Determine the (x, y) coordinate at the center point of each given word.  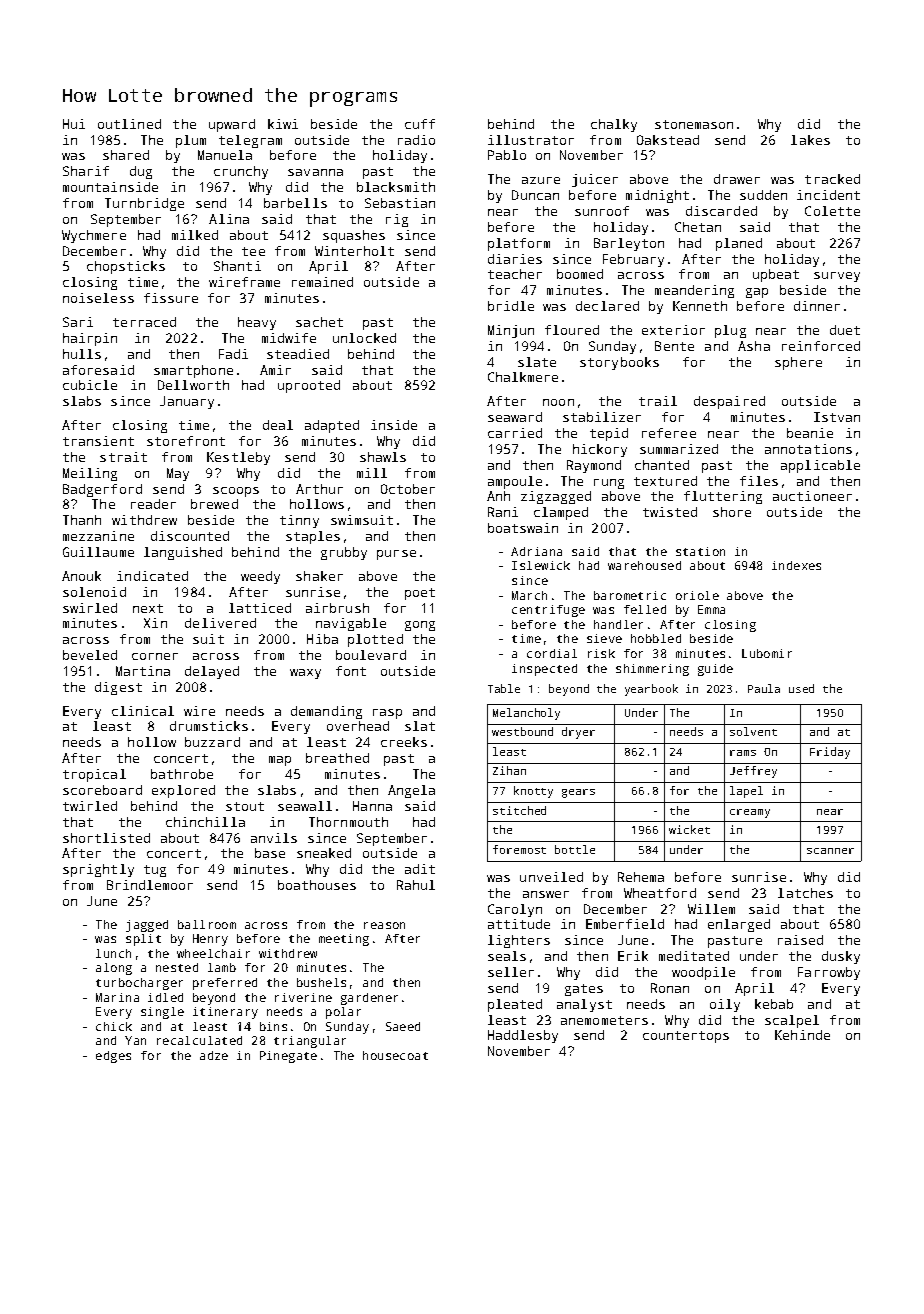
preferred (225, 984)
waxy (305, 674)
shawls (383, 457)
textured (665, 481)
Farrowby (829, 973)
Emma (711, 609)
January (187, 402)
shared (126, 155)
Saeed (403, 1026)
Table (504, 688)
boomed (580, 274)
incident (828, 195)
